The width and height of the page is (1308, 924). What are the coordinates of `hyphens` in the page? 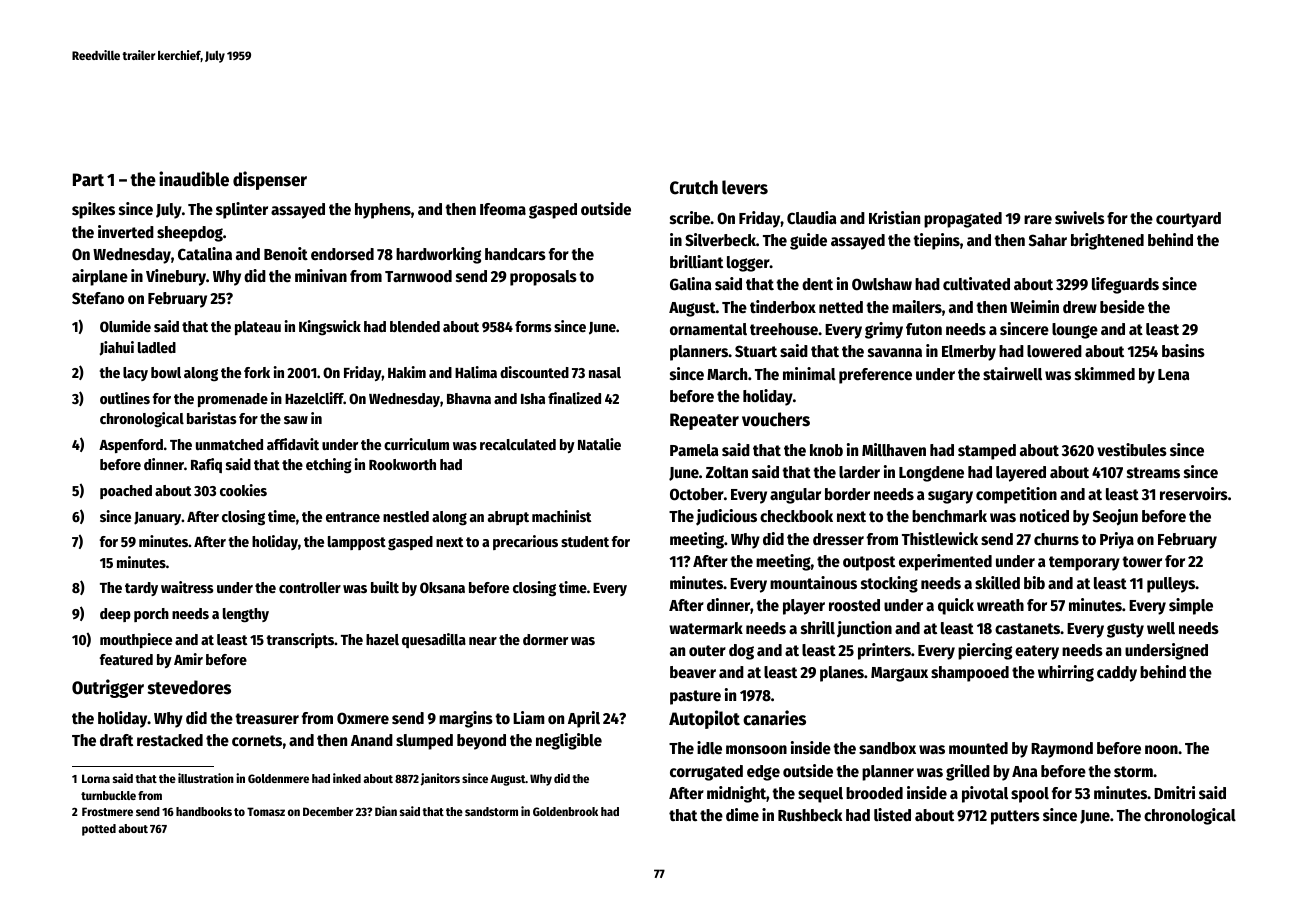 It's located at (383, 211).
